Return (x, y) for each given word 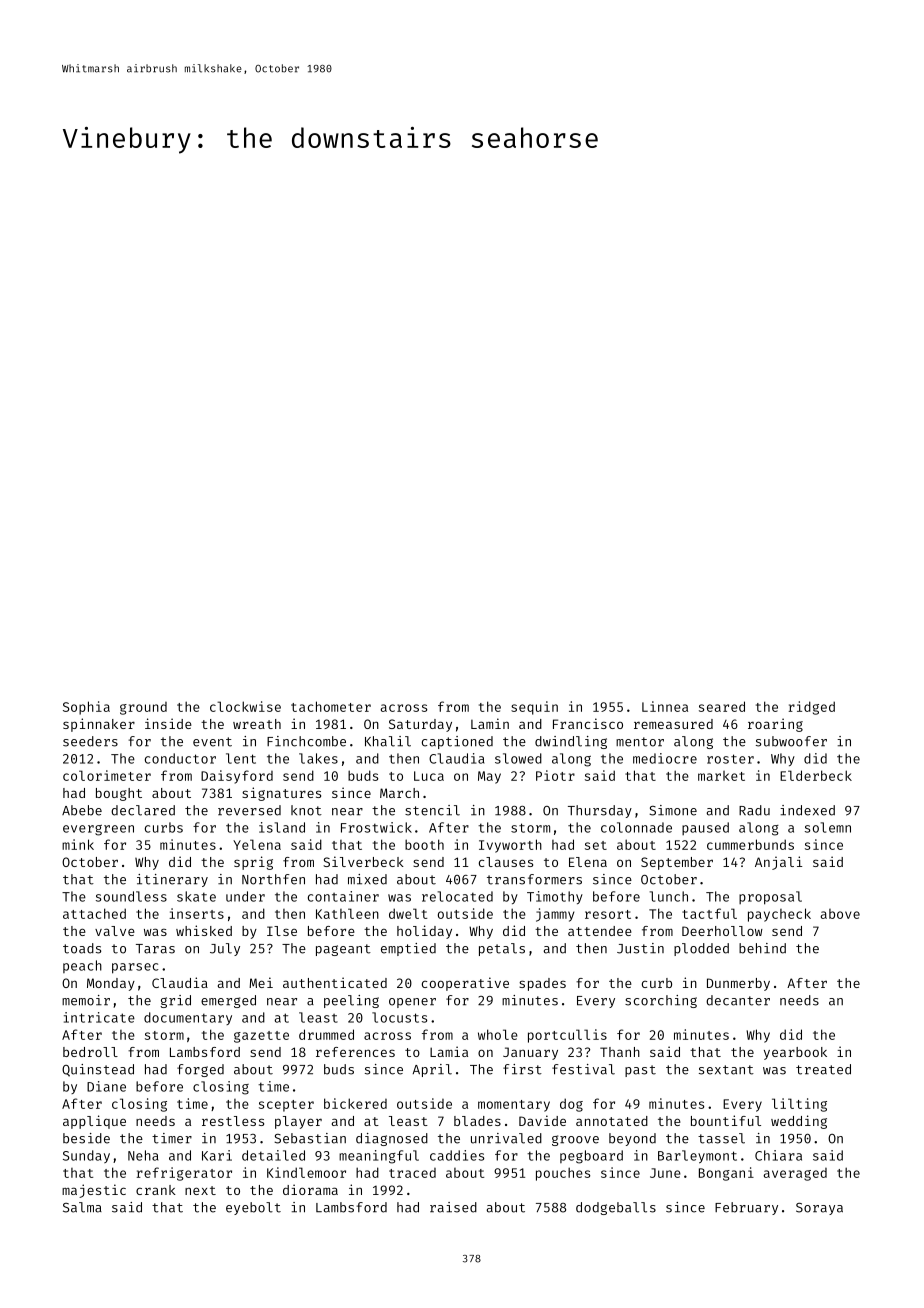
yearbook (795, 1053)
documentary (188, 1018)
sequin (534, 708)
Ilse (282, 931)
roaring (775, 725)
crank (156, 1190)
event (212, 742)
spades (542, 984)
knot (306, 810)
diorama (310, 1189)
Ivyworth (510, 846)
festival (583, 1069)
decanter (738, 1000)
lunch (669, 896)
